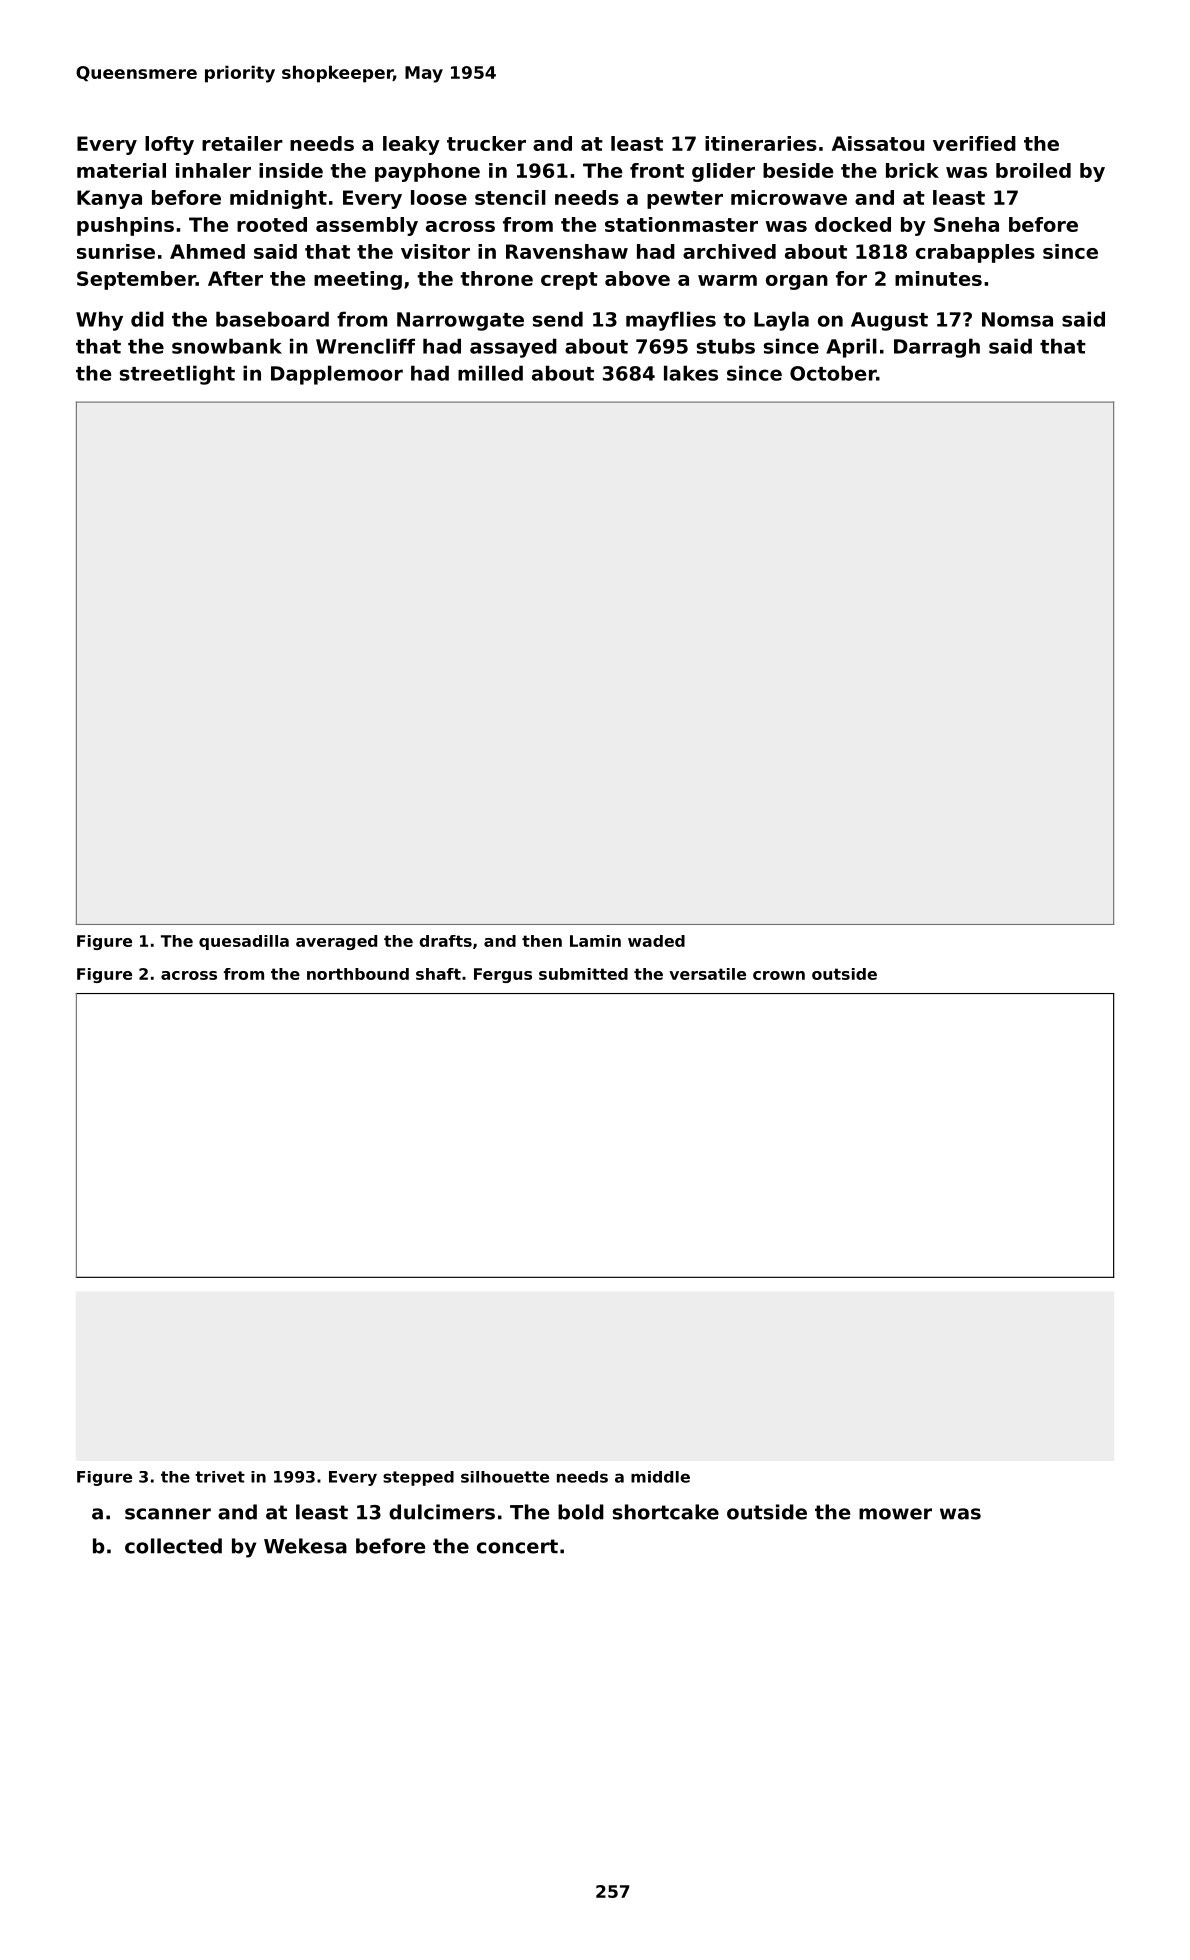  I want to click on milled, so click(490, 373).
